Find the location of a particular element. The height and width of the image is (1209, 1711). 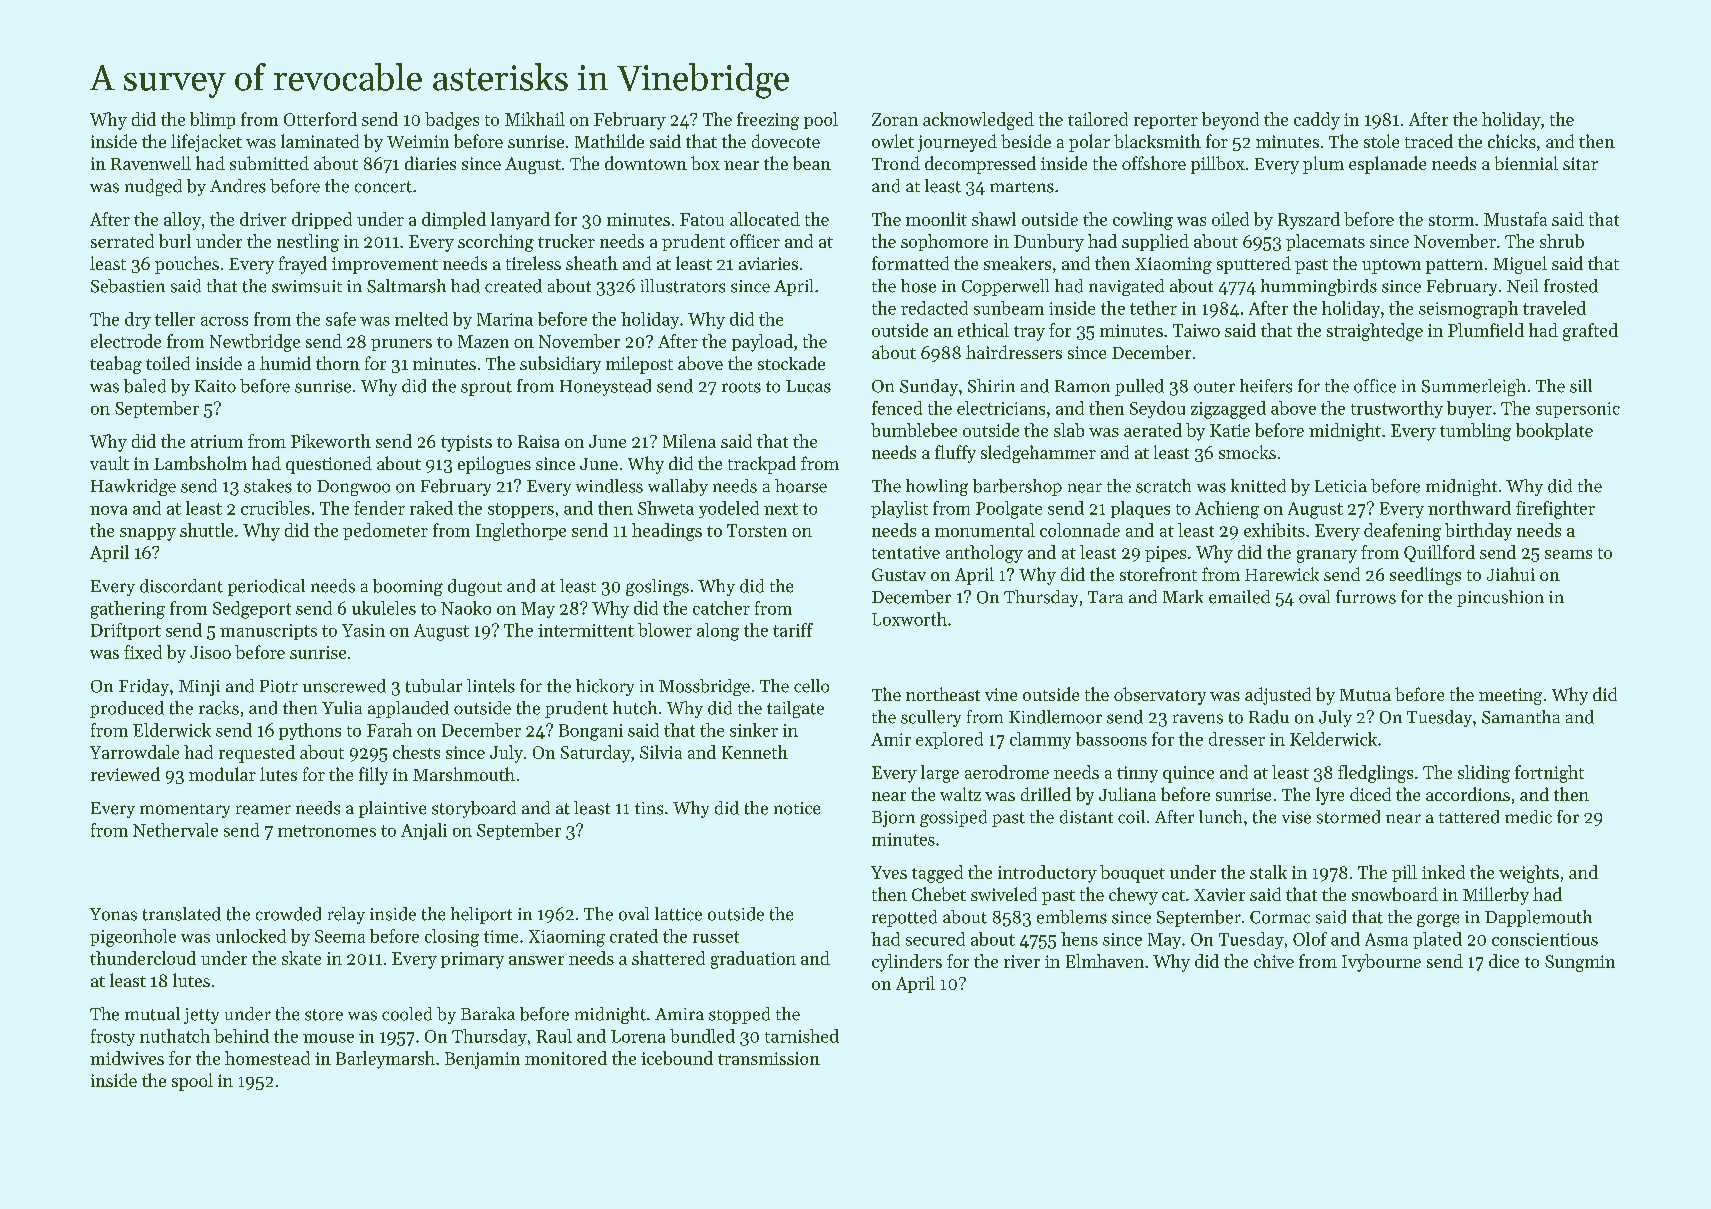

thorn is located at coordinates (338, 363).
